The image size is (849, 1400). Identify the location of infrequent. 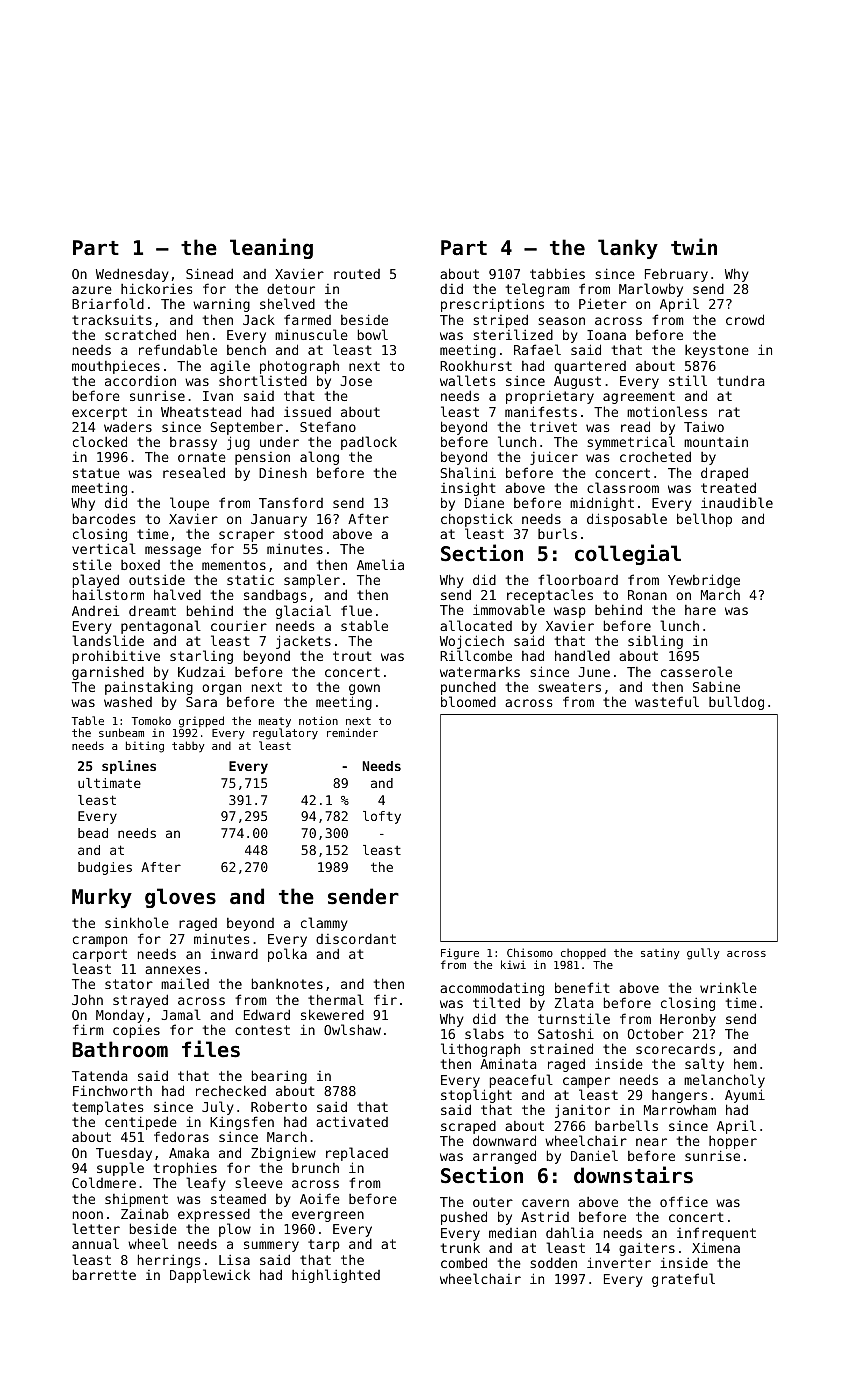
(716, 1234).
